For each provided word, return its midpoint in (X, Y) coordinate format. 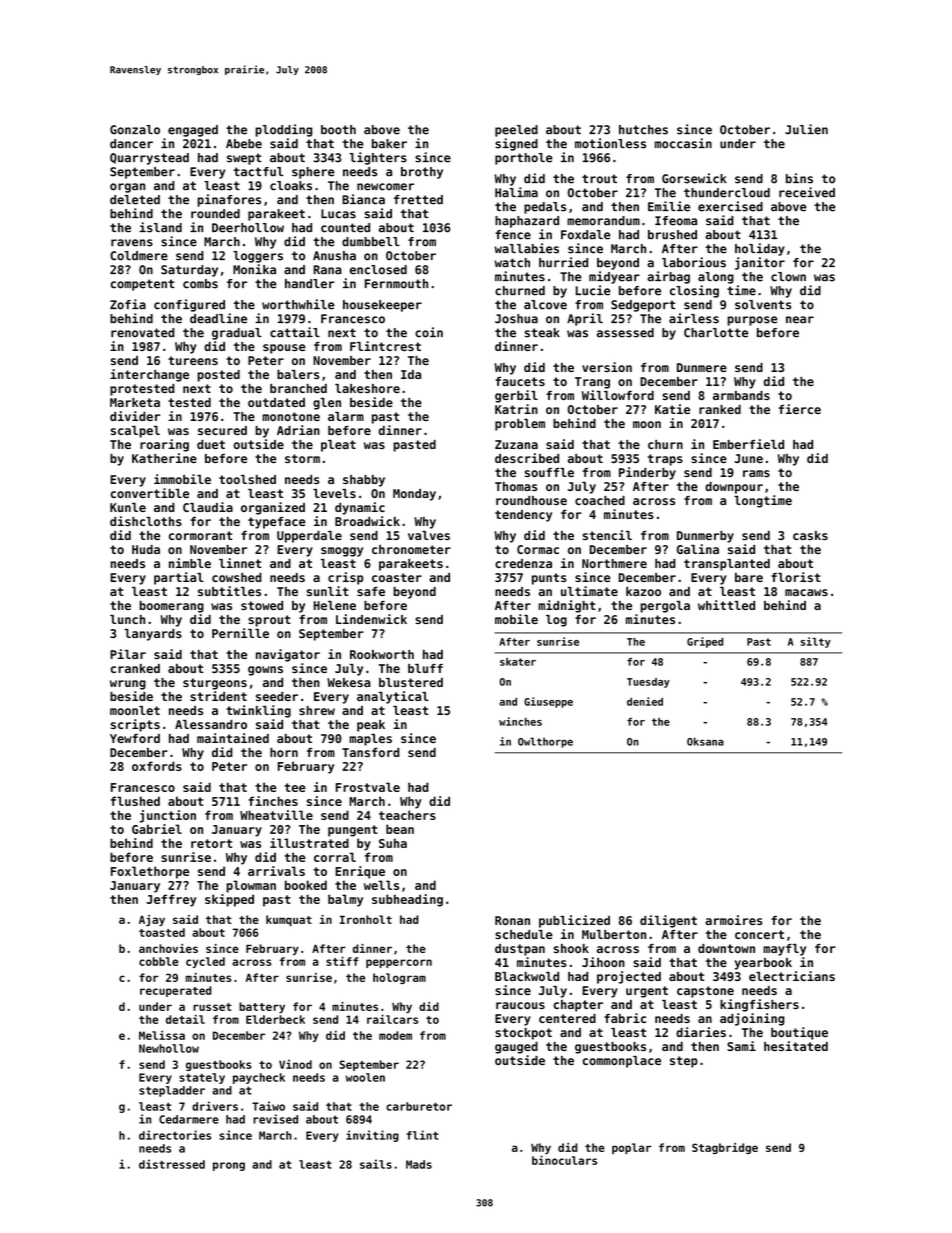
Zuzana (516, 444)
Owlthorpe (545, 742)
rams (756, 473)
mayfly (784, 950)
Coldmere (139, 256)
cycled (205, 962)
